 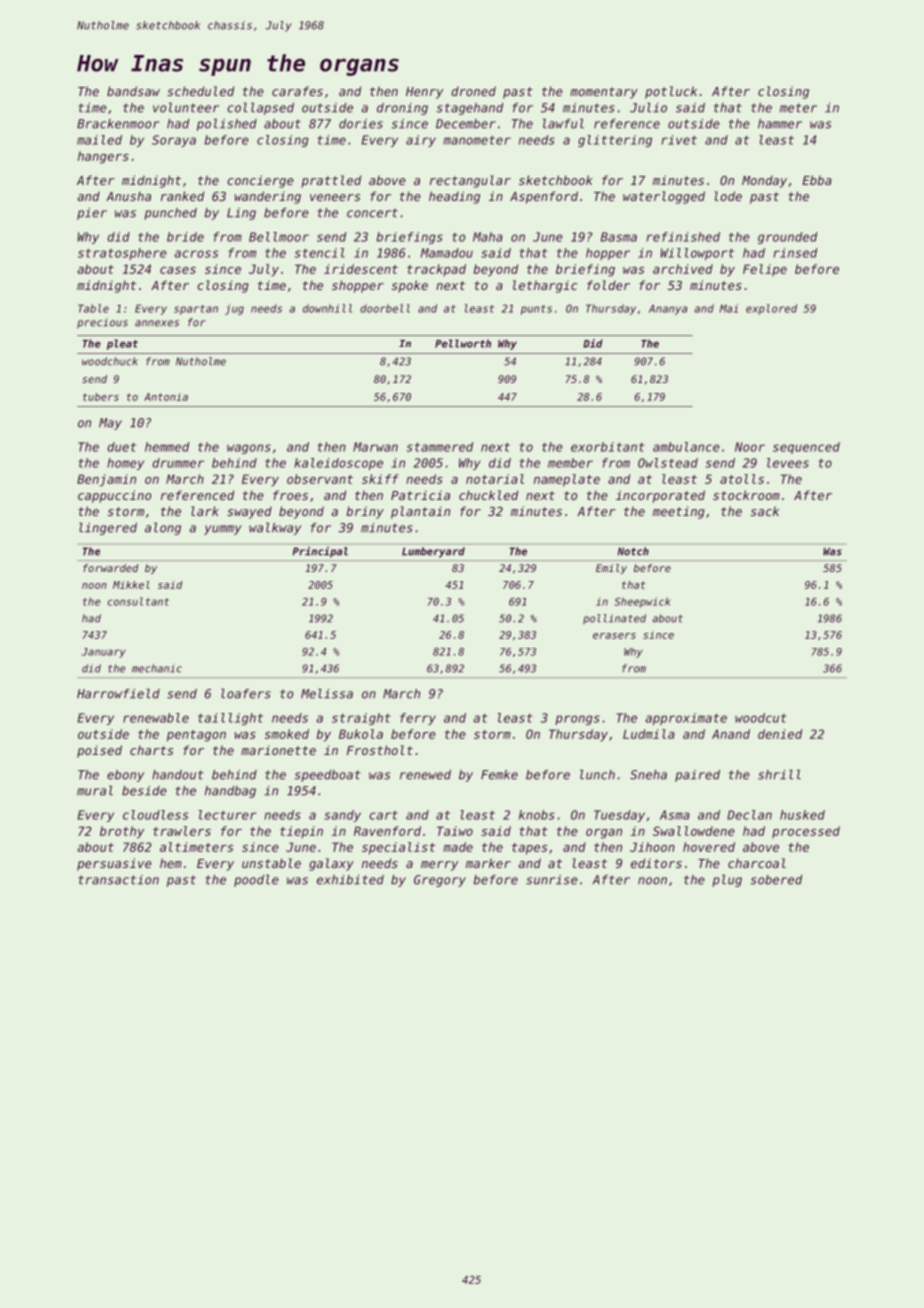 What do you see at coordinates (764, 182) in the page?
I see `Monday` at bounding box center [764, 182].
